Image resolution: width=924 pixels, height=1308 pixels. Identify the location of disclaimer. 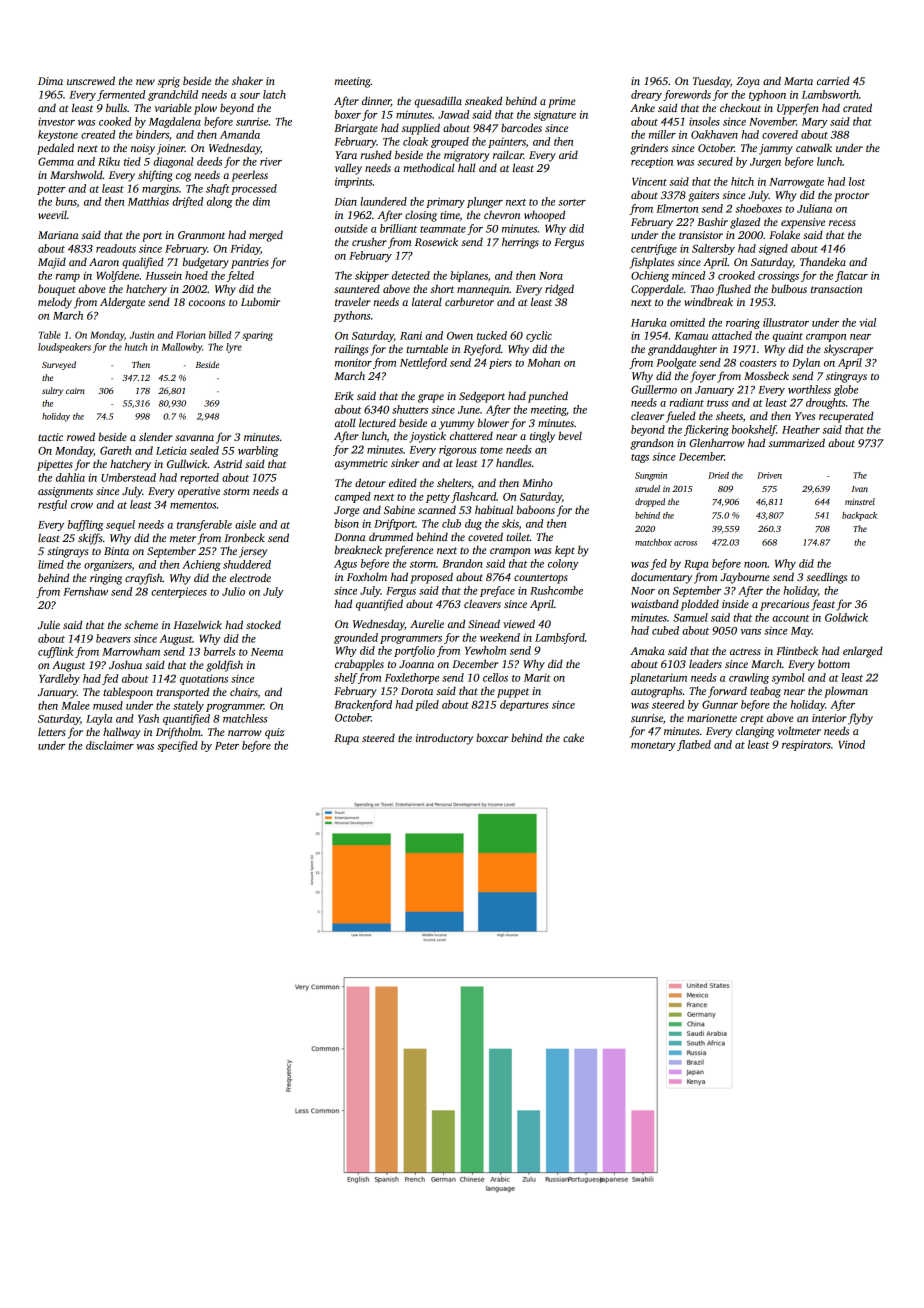
(110, 745).
